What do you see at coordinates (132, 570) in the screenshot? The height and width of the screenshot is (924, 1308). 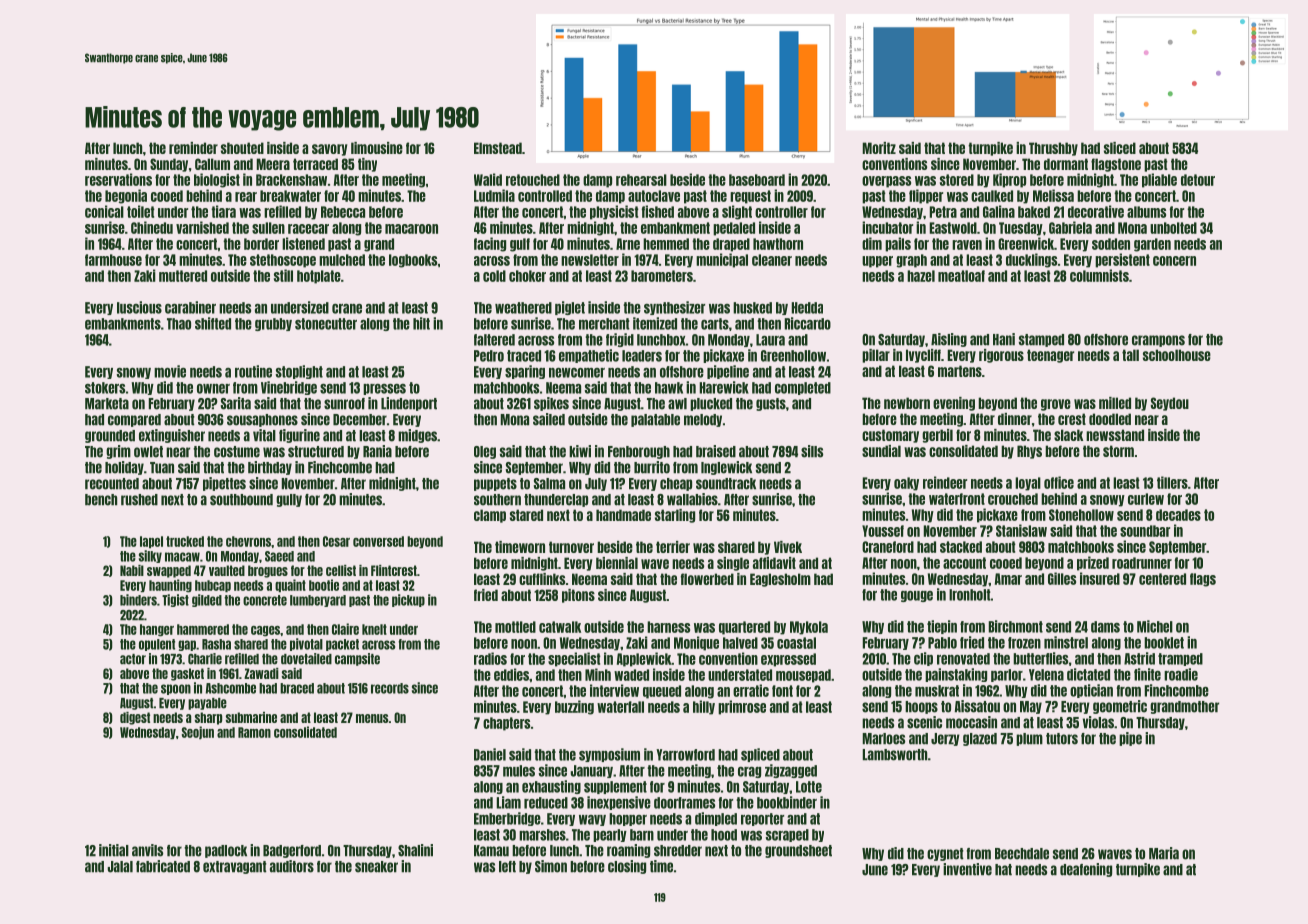 I see `Nabil` at bounding box center [132, 570].
